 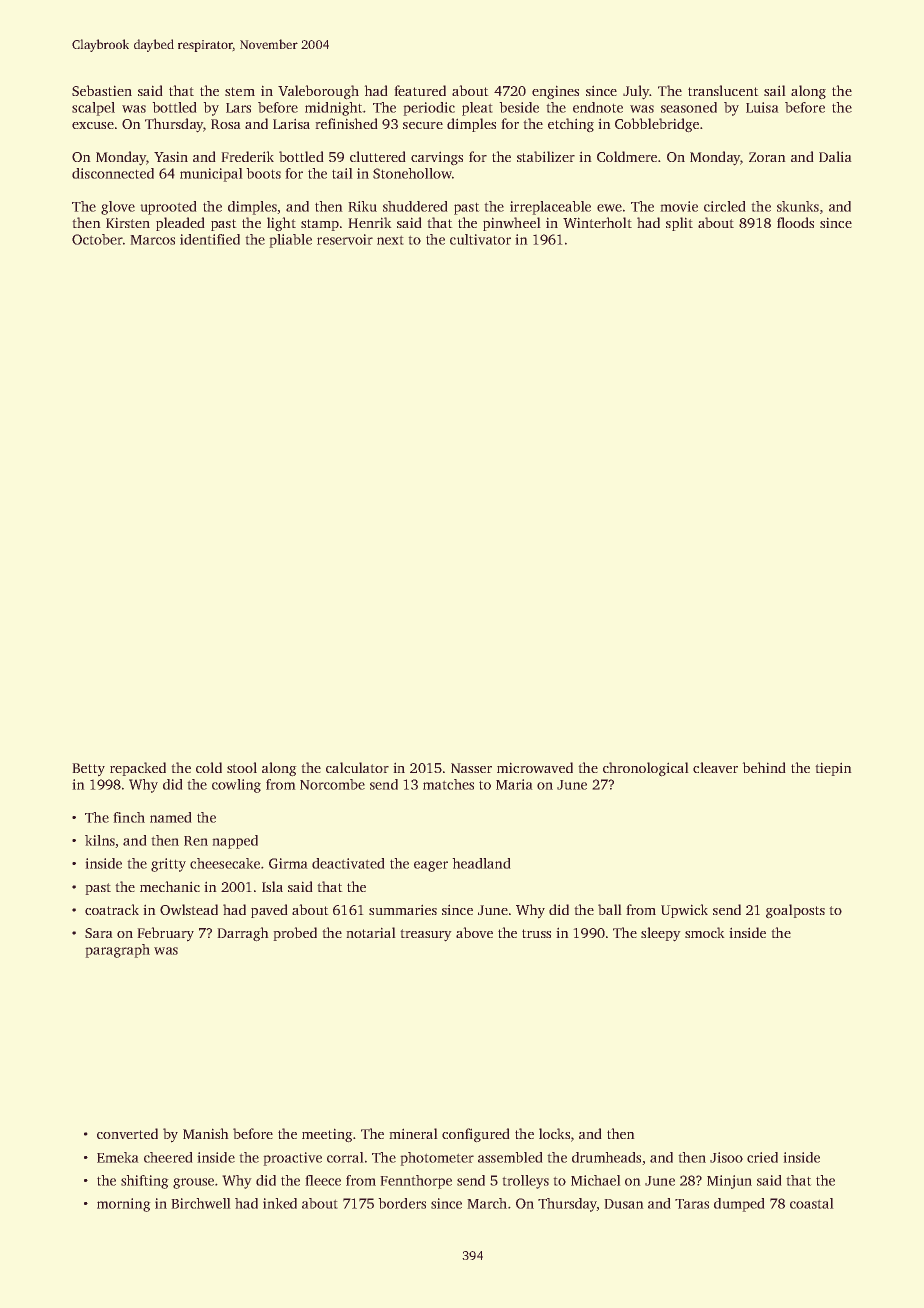 What do you see at coordinates (240, 91) in the page?
I see `stem` at bounding box center [240, 91].
